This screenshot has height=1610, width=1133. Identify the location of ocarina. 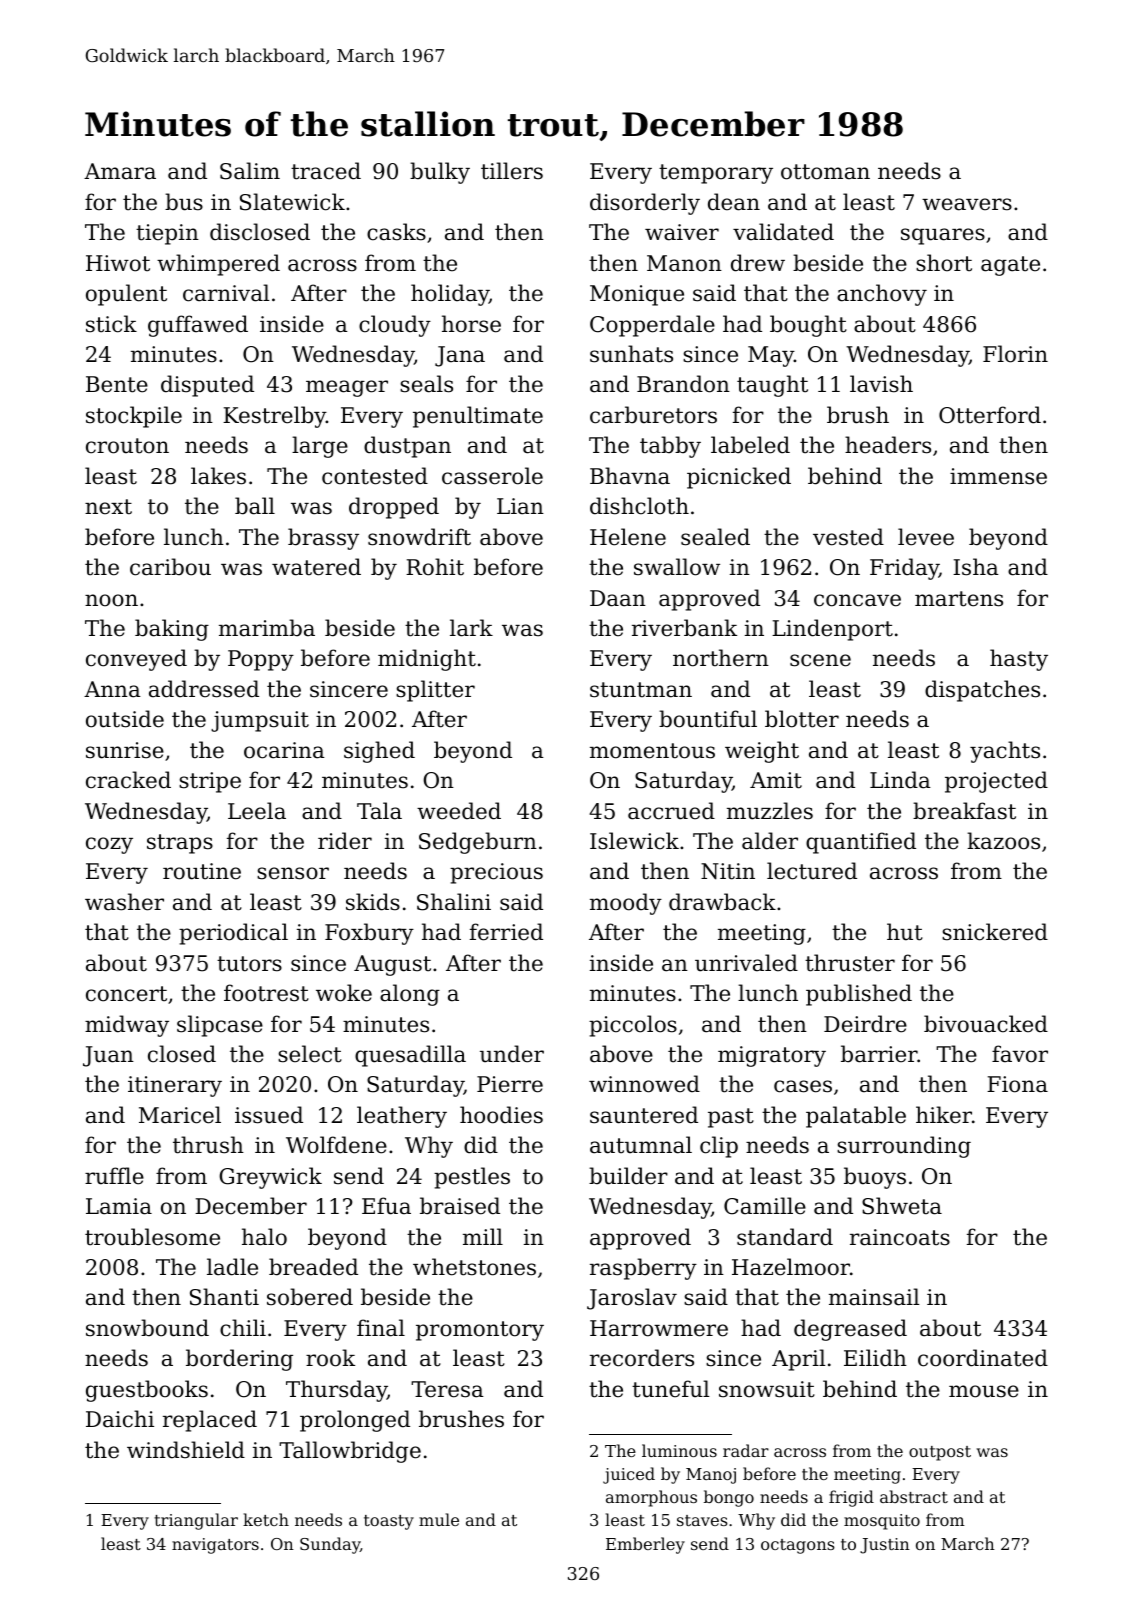
(284, 750).
